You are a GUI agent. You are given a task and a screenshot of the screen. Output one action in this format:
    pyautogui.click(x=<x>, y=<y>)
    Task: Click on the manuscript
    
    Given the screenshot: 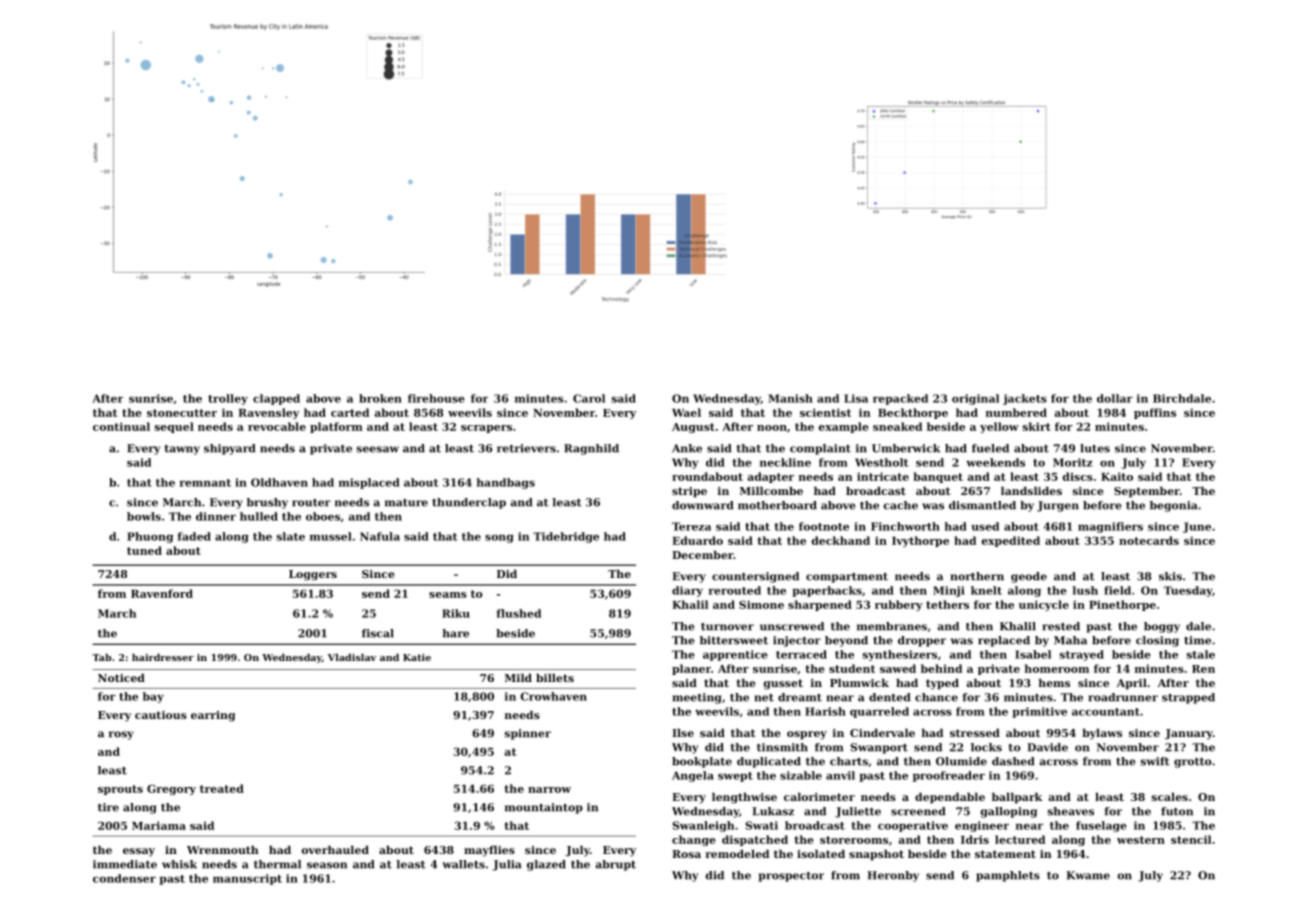 What is the action you would take?
    pyautogui.click(x=247, y=879)
